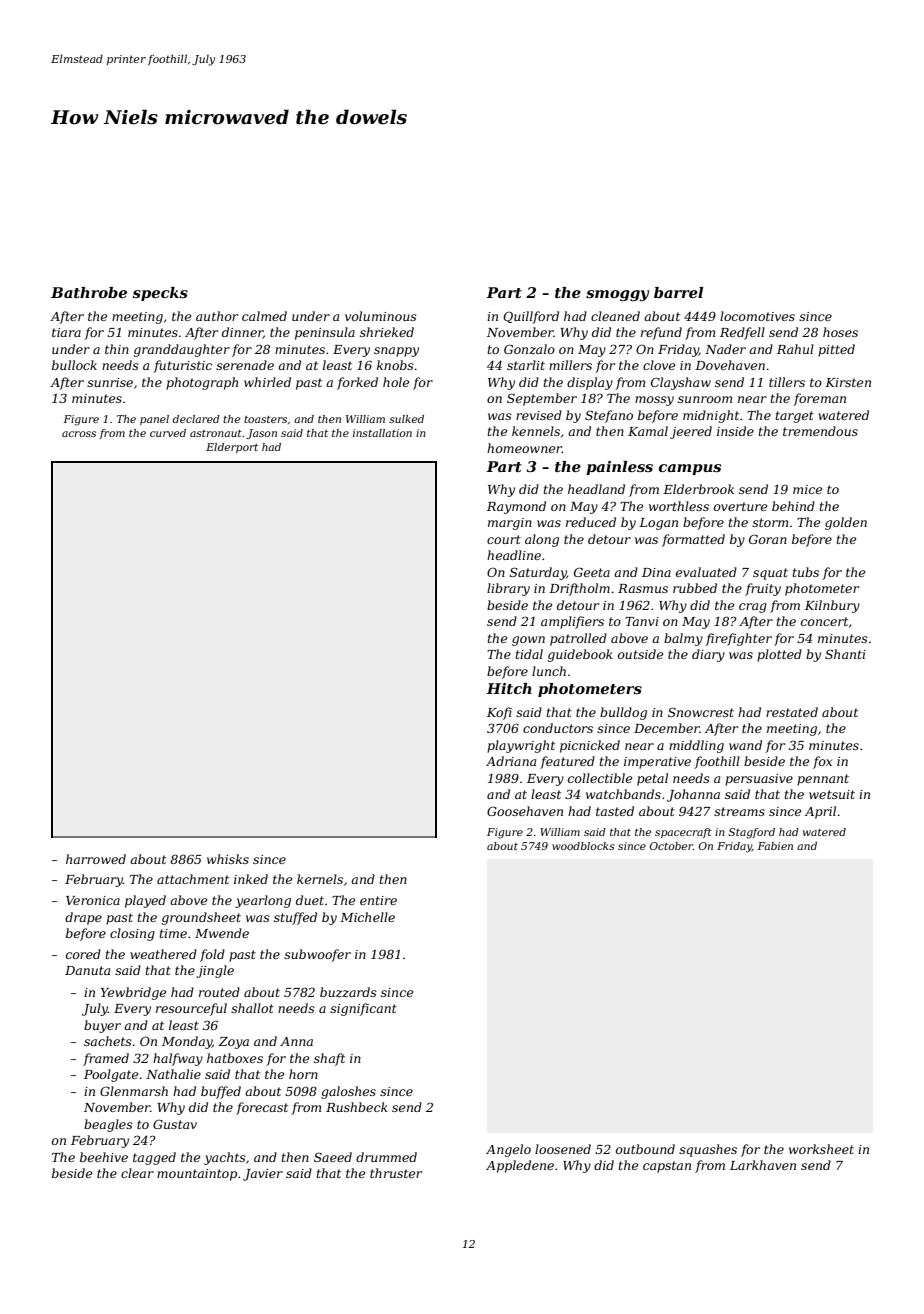  What do you see at coordinates (137, 1173) in the image?
I see `clear` at bounding box center [137, 1173].
